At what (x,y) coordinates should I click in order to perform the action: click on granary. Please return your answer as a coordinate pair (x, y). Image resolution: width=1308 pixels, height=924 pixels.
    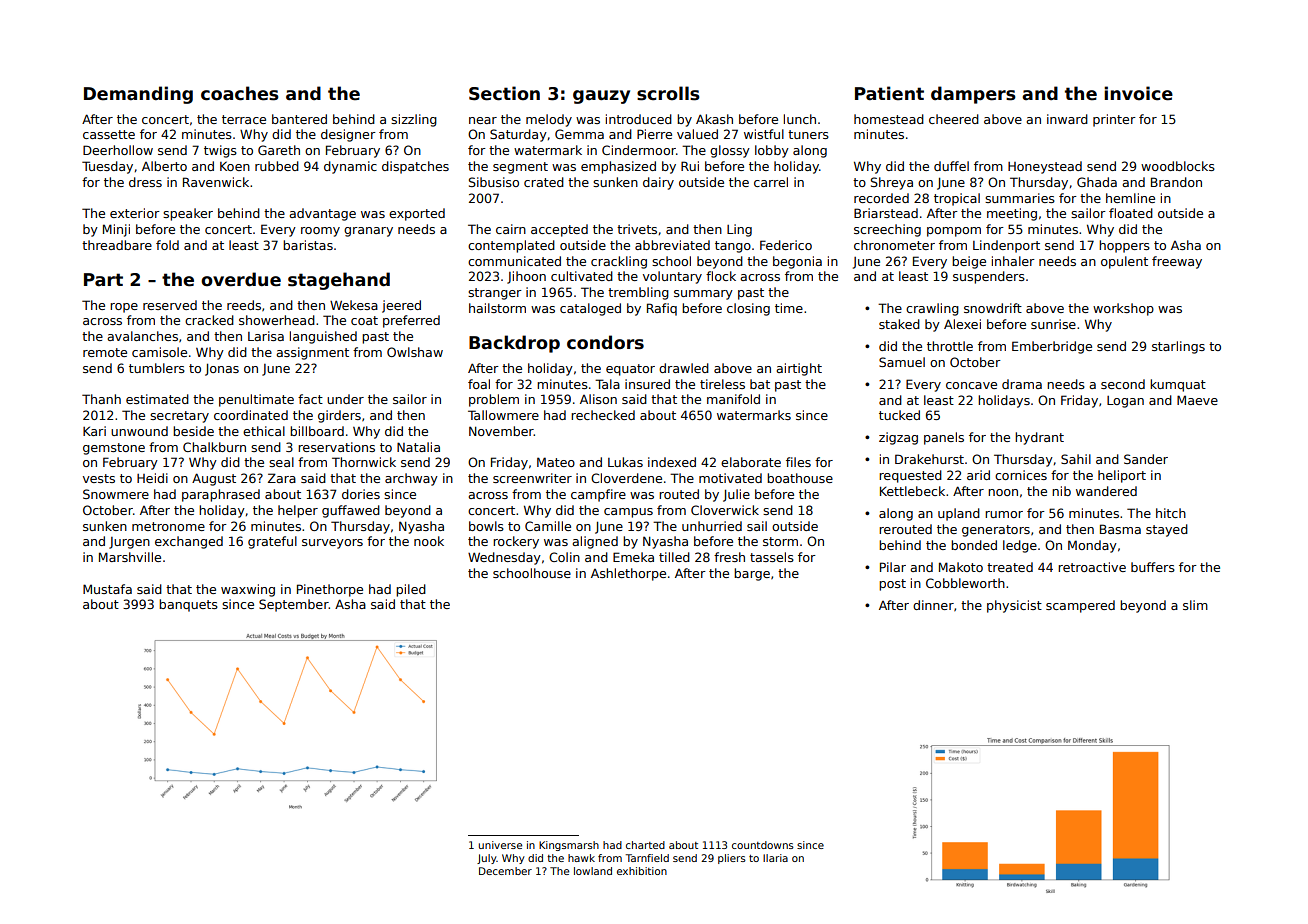
    Looking at the image, I should click on (368, 232).
